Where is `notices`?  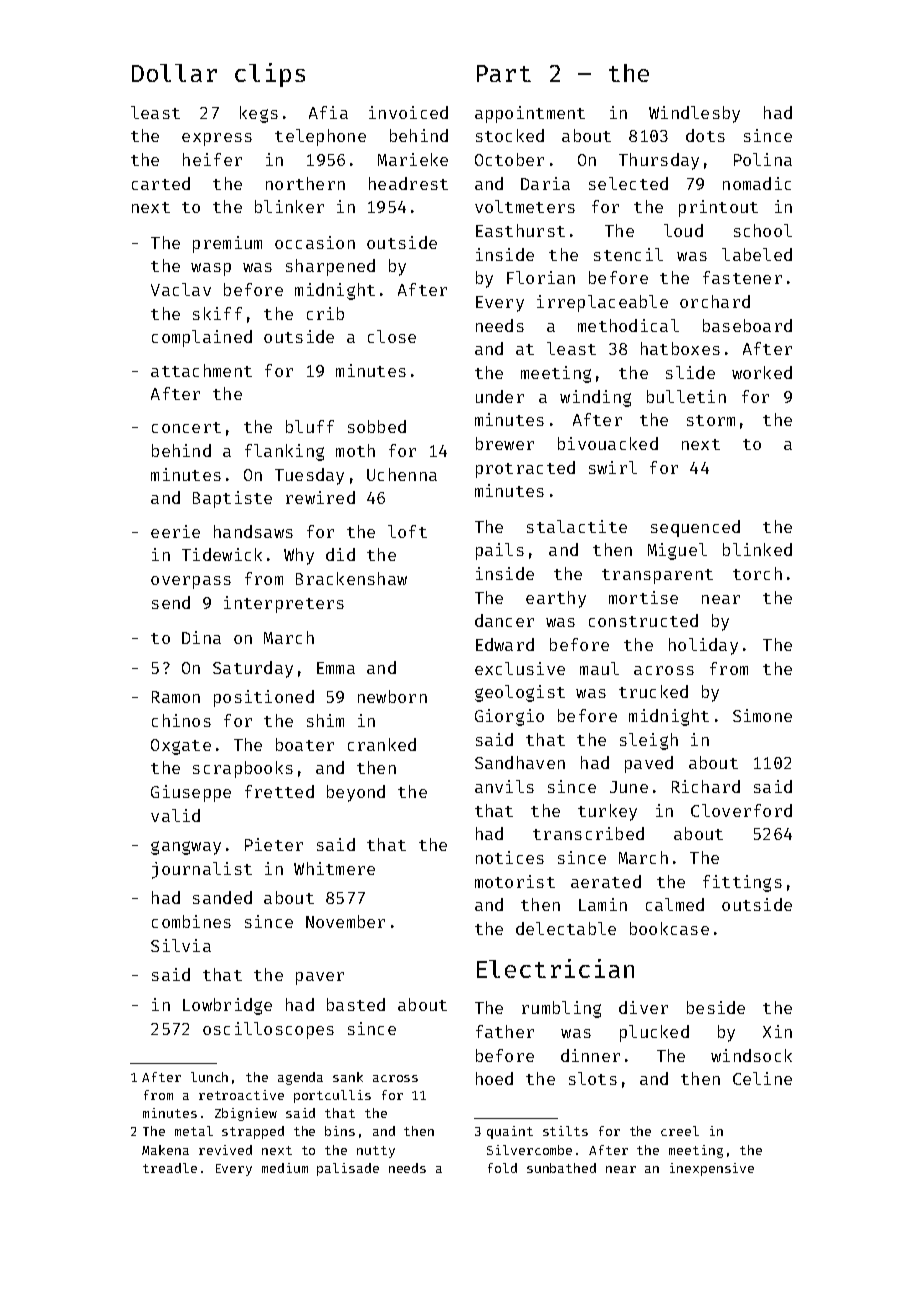
notices is located at coordinates (510, 857).
